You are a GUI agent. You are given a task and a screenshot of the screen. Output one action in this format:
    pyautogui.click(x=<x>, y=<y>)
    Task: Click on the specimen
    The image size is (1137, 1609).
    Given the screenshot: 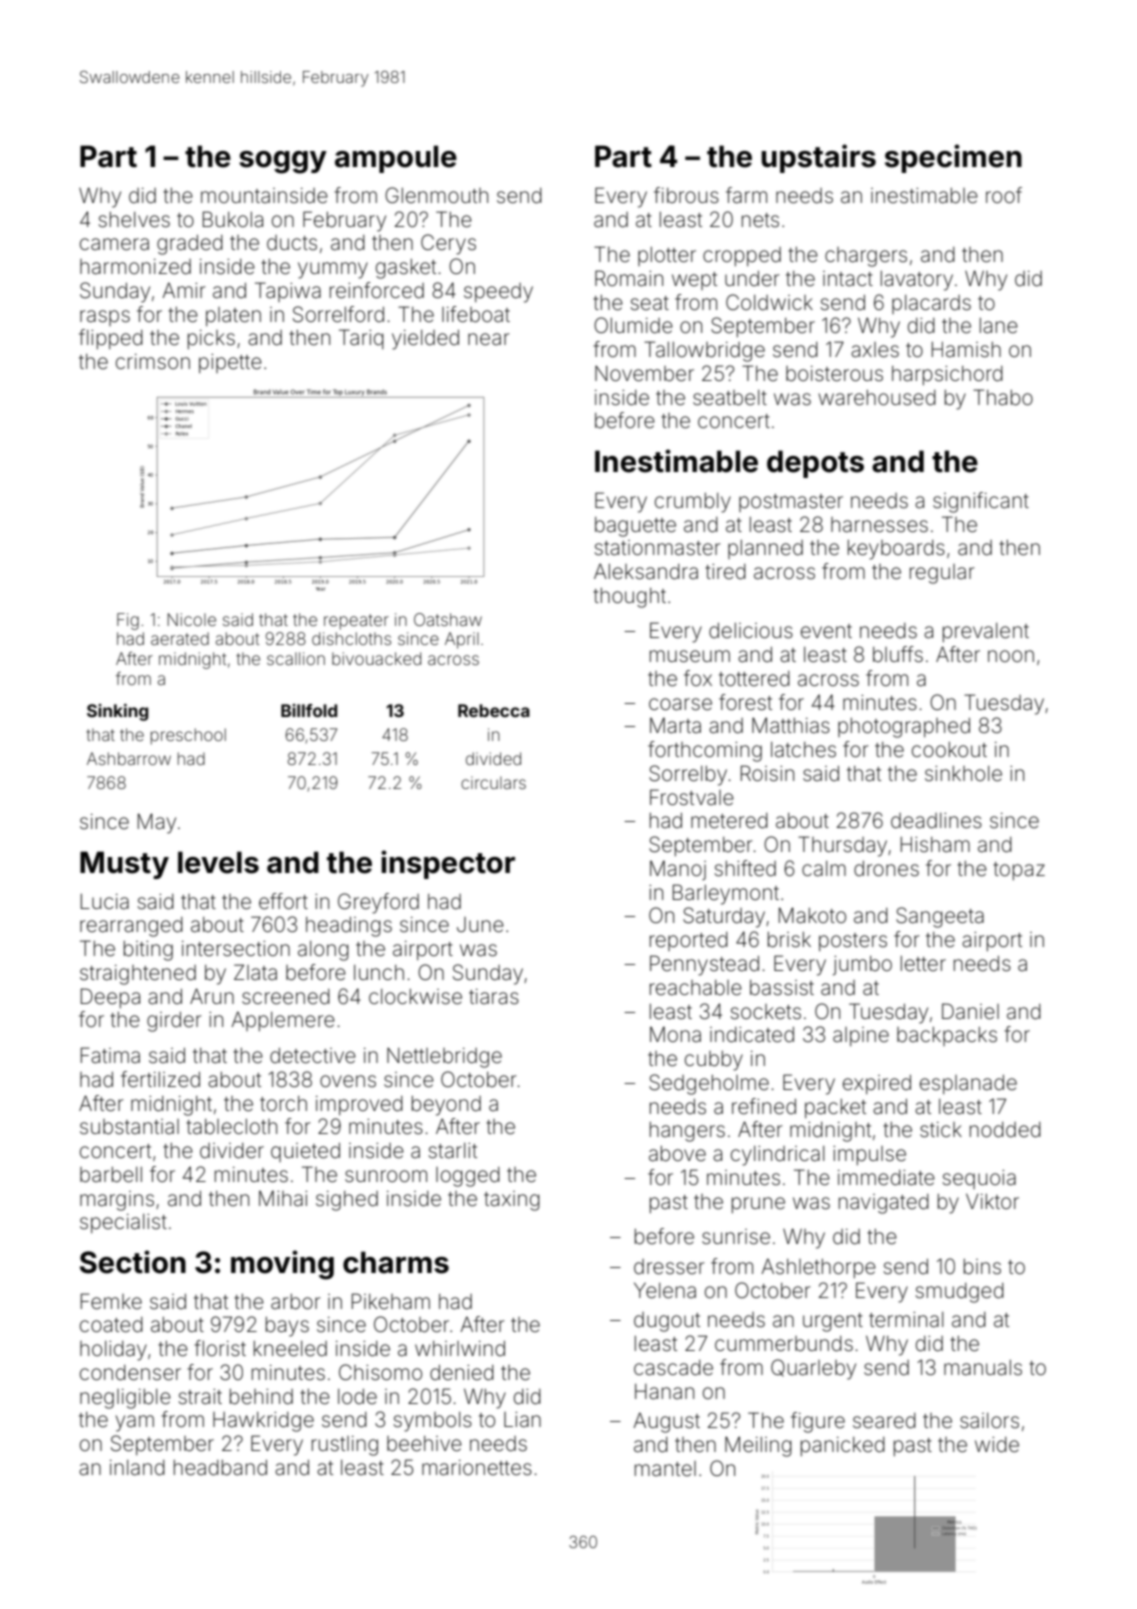 What is the action you would take?
    pyautogui.click(x=953, y=158)
